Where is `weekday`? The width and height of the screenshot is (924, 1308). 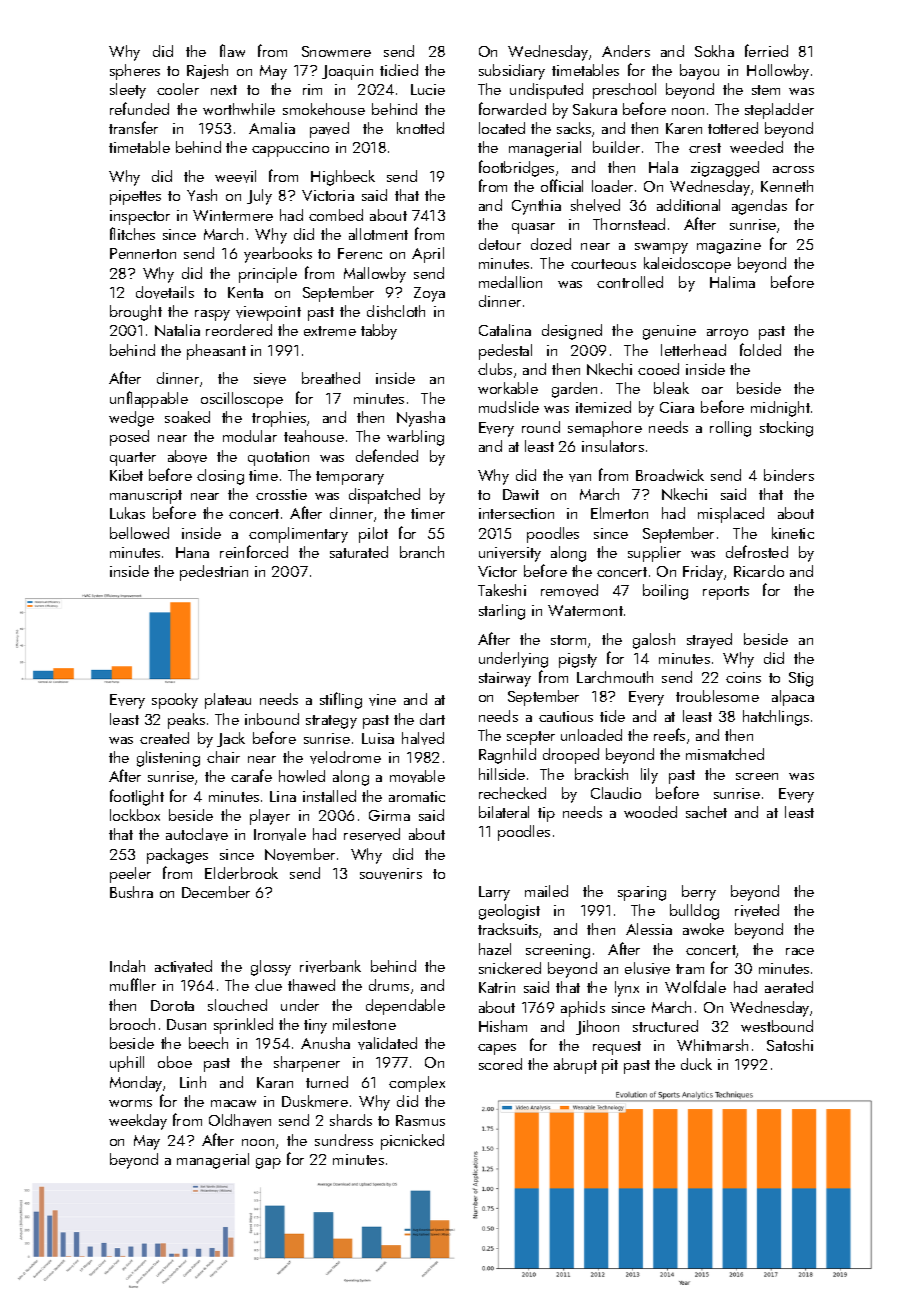 weekday is located at coordinates (138, 1122).
